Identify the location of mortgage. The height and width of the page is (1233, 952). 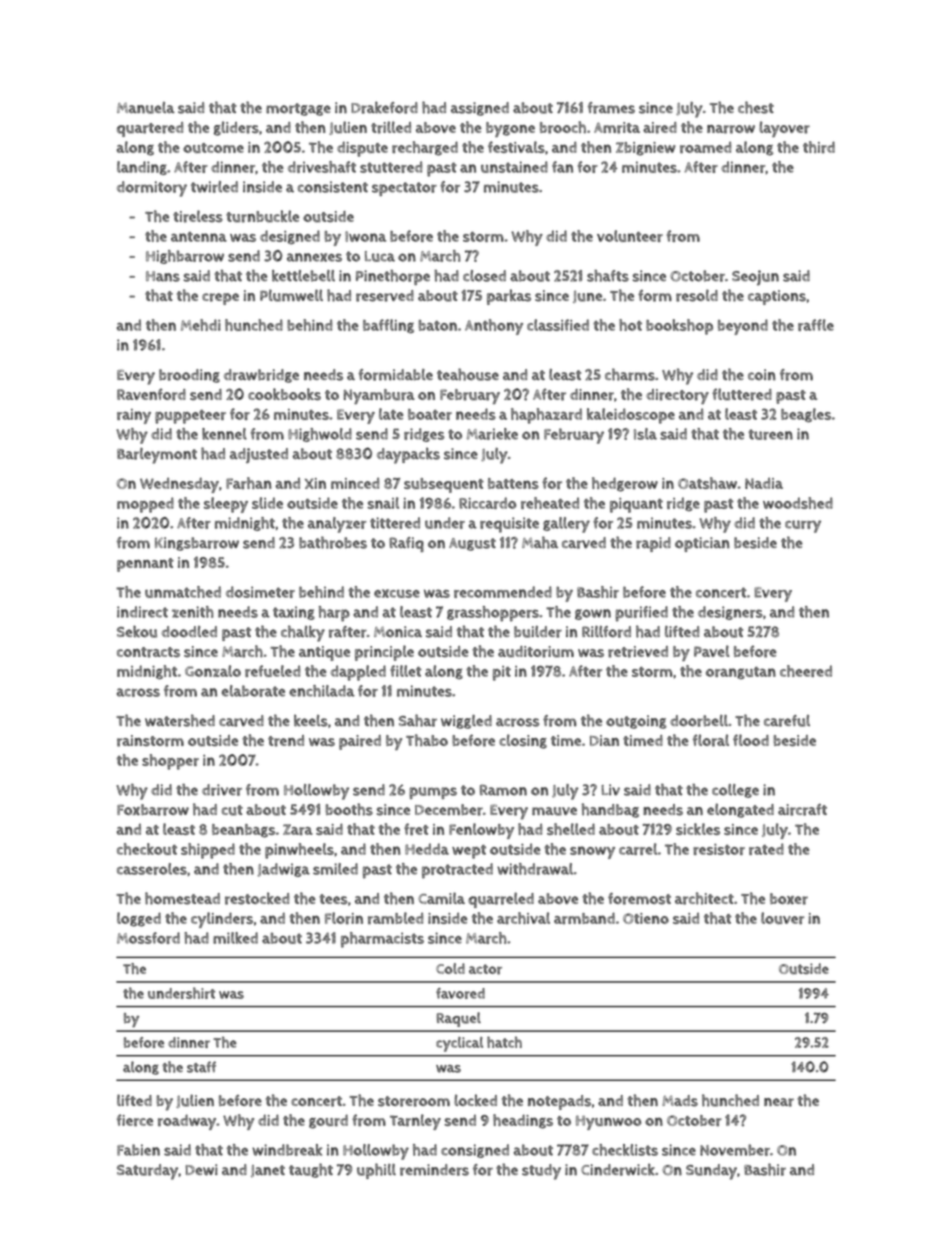
(298, 109).
